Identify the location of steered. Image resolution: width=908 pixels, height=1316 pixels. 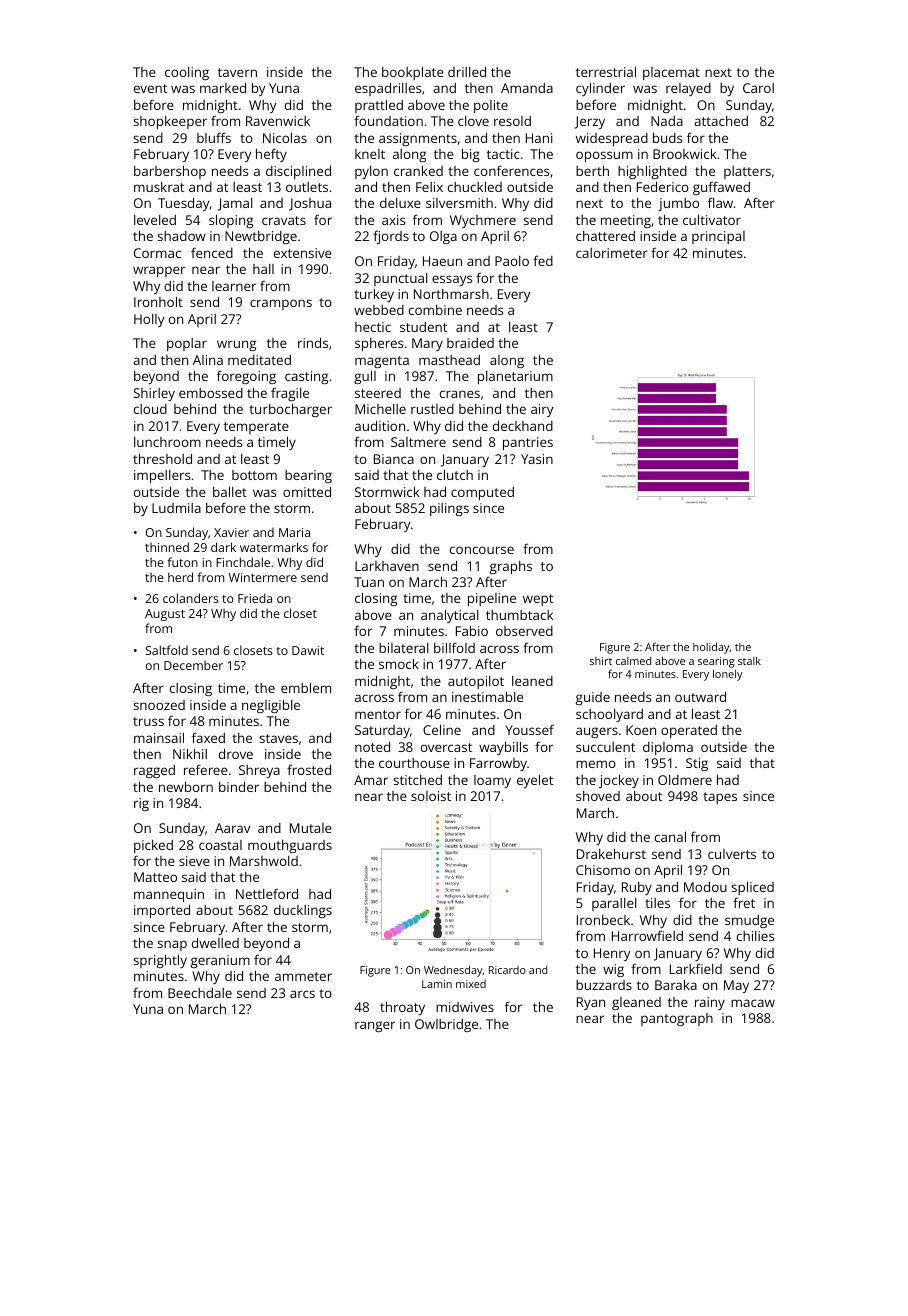
(378, 393).
